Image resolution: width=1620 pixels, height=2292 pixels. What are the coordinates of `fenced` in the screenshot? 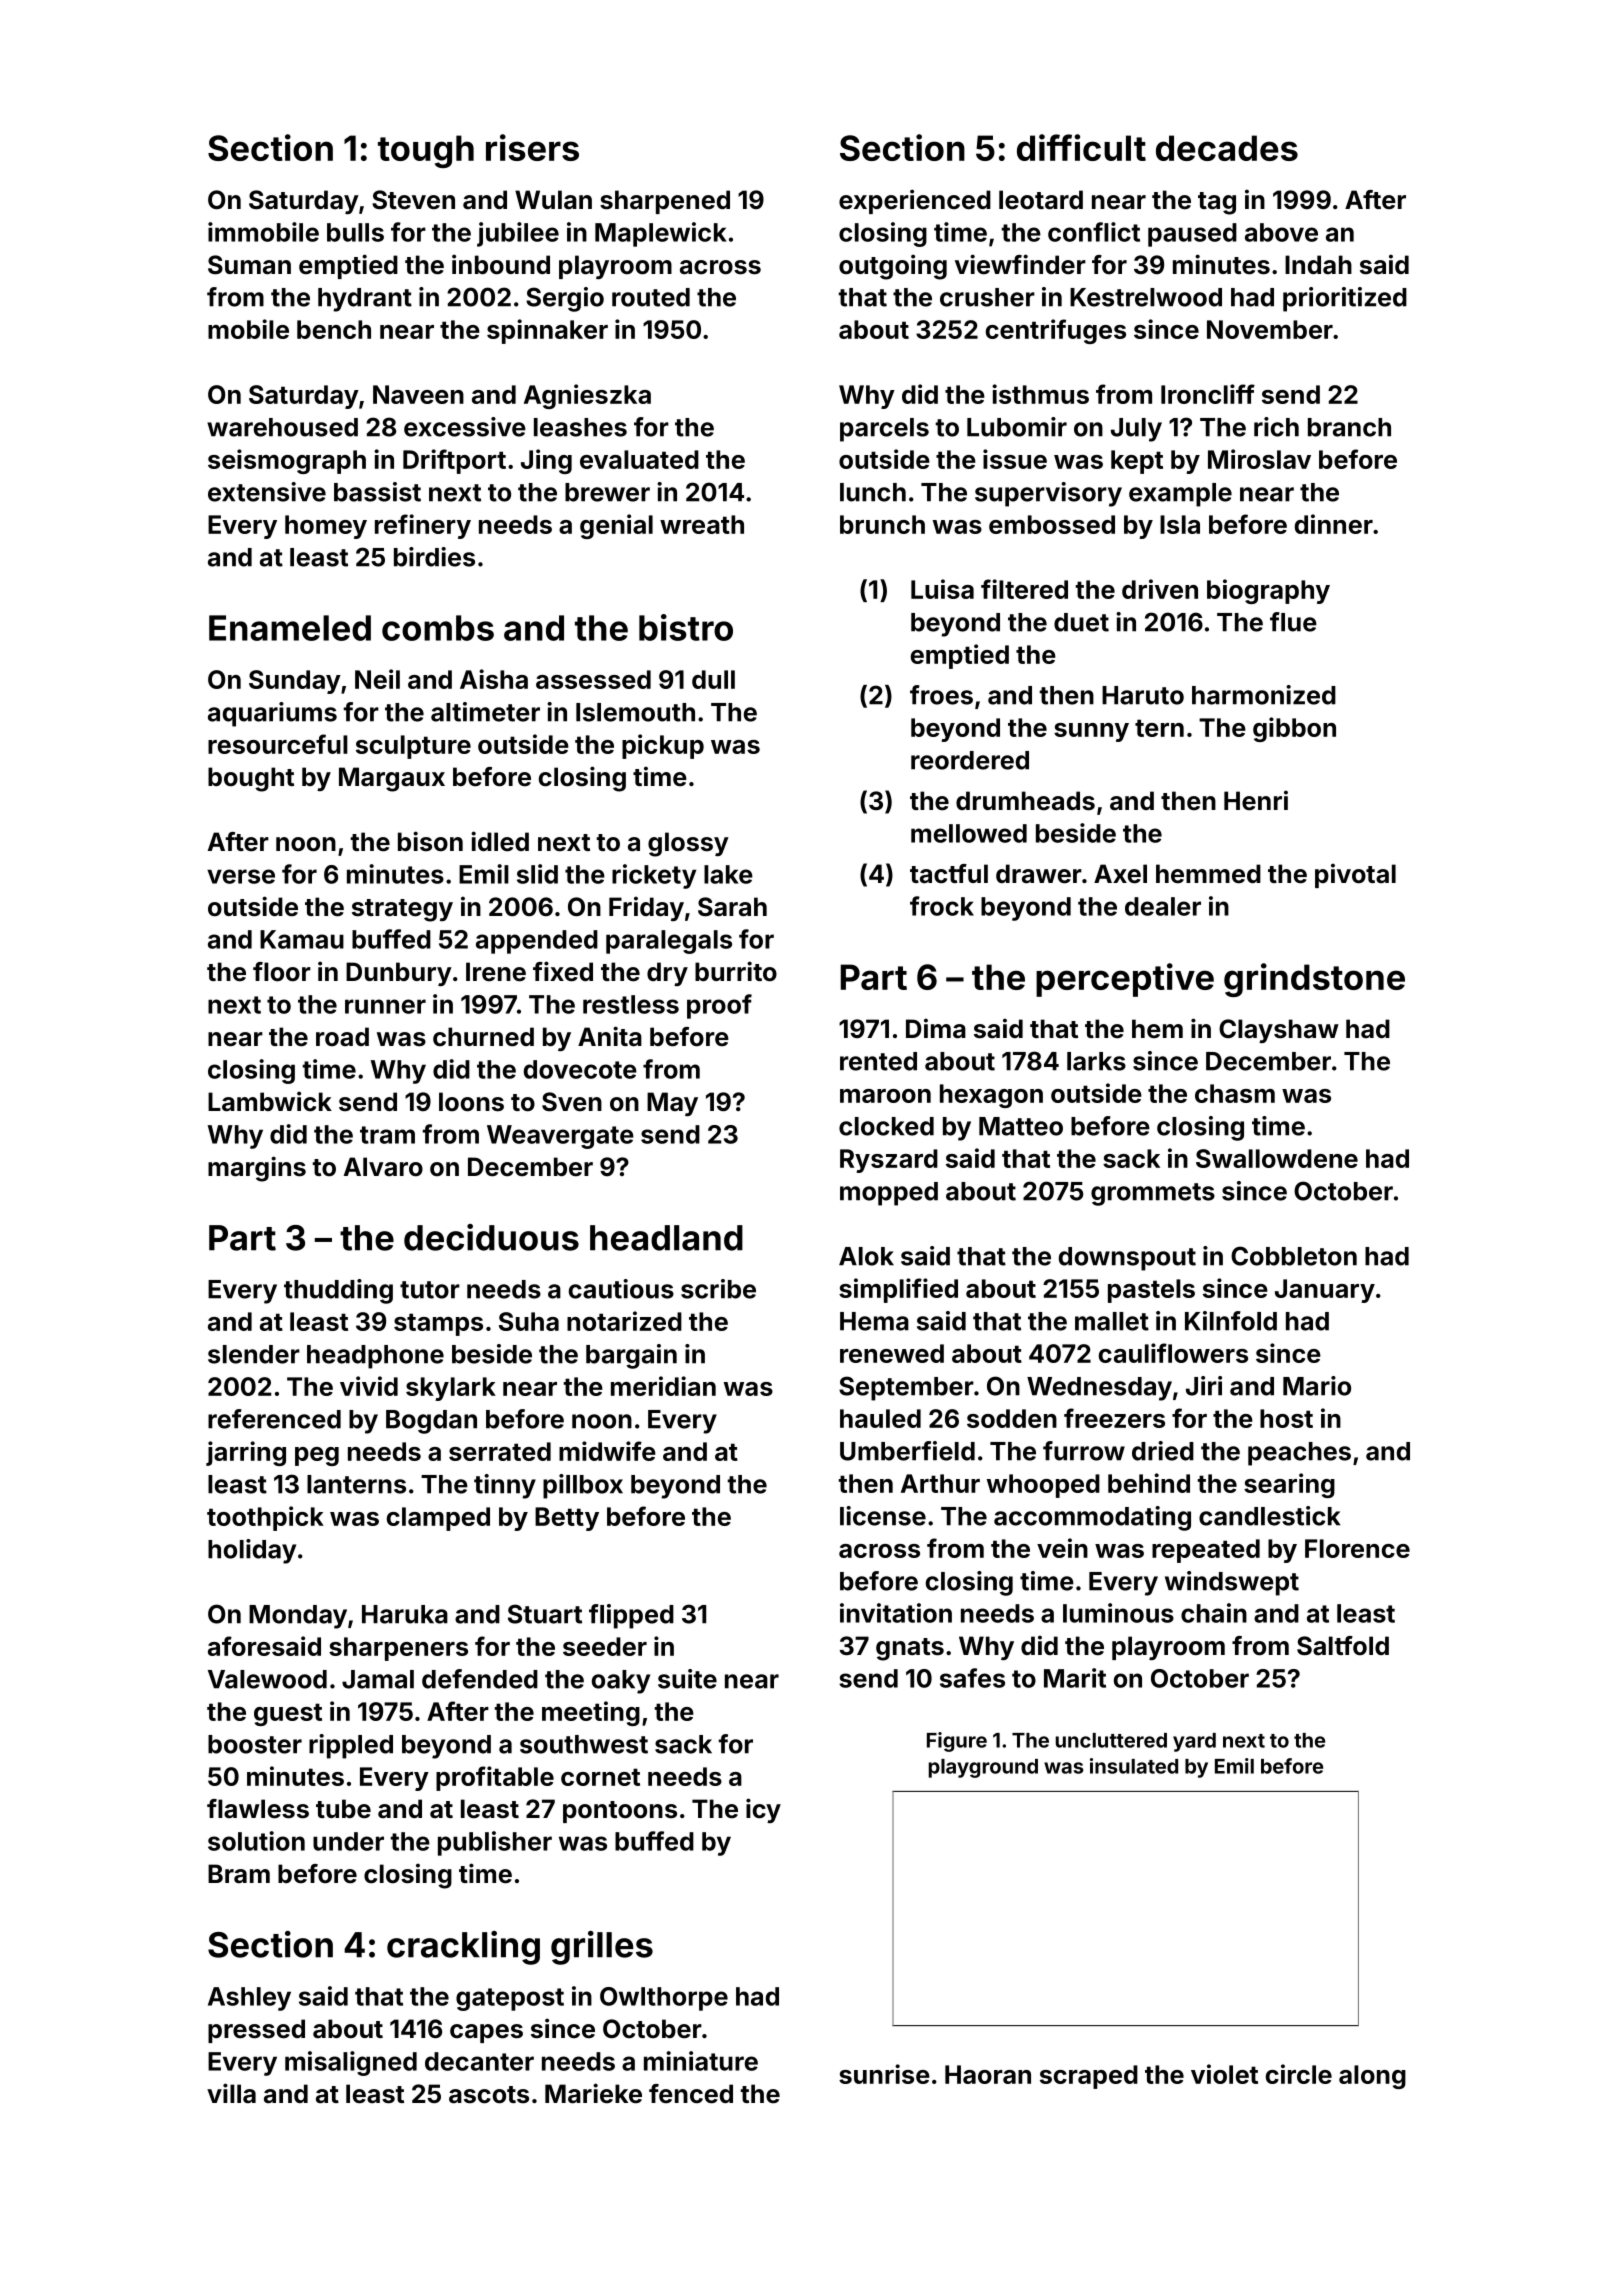 It's located at (691, 2094).
